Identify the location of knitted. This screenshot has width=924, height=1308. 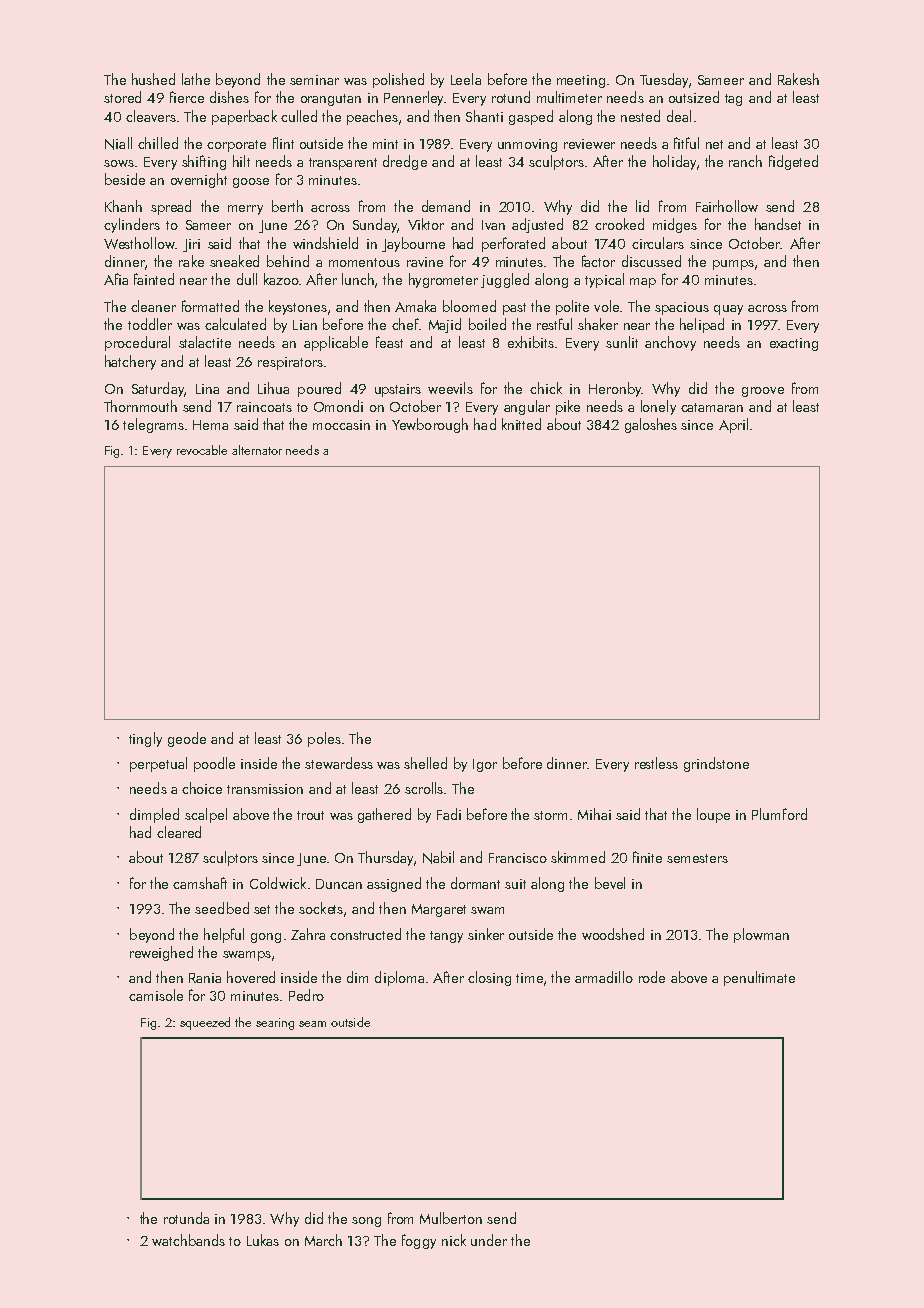
(521, 424).
